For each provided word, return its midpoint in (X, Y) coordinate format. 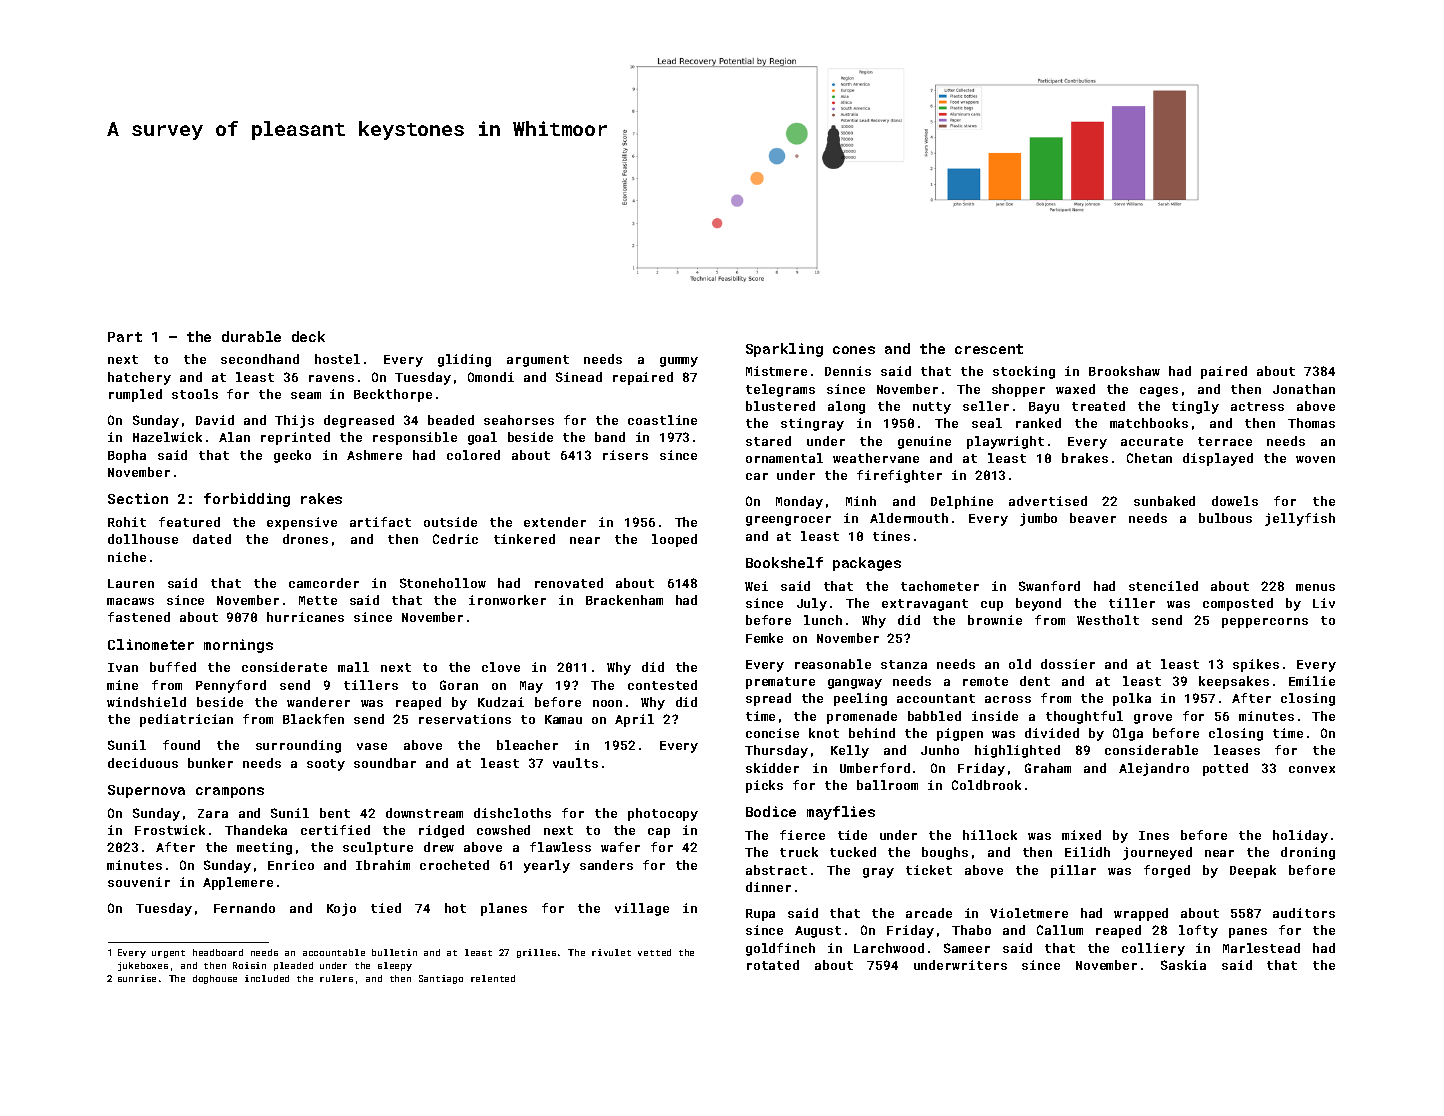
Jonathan (1304, 389)
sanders (606, 865)
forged (1167, 871)
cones (854, 350)
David (215, 420)
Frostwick (170, 830)
